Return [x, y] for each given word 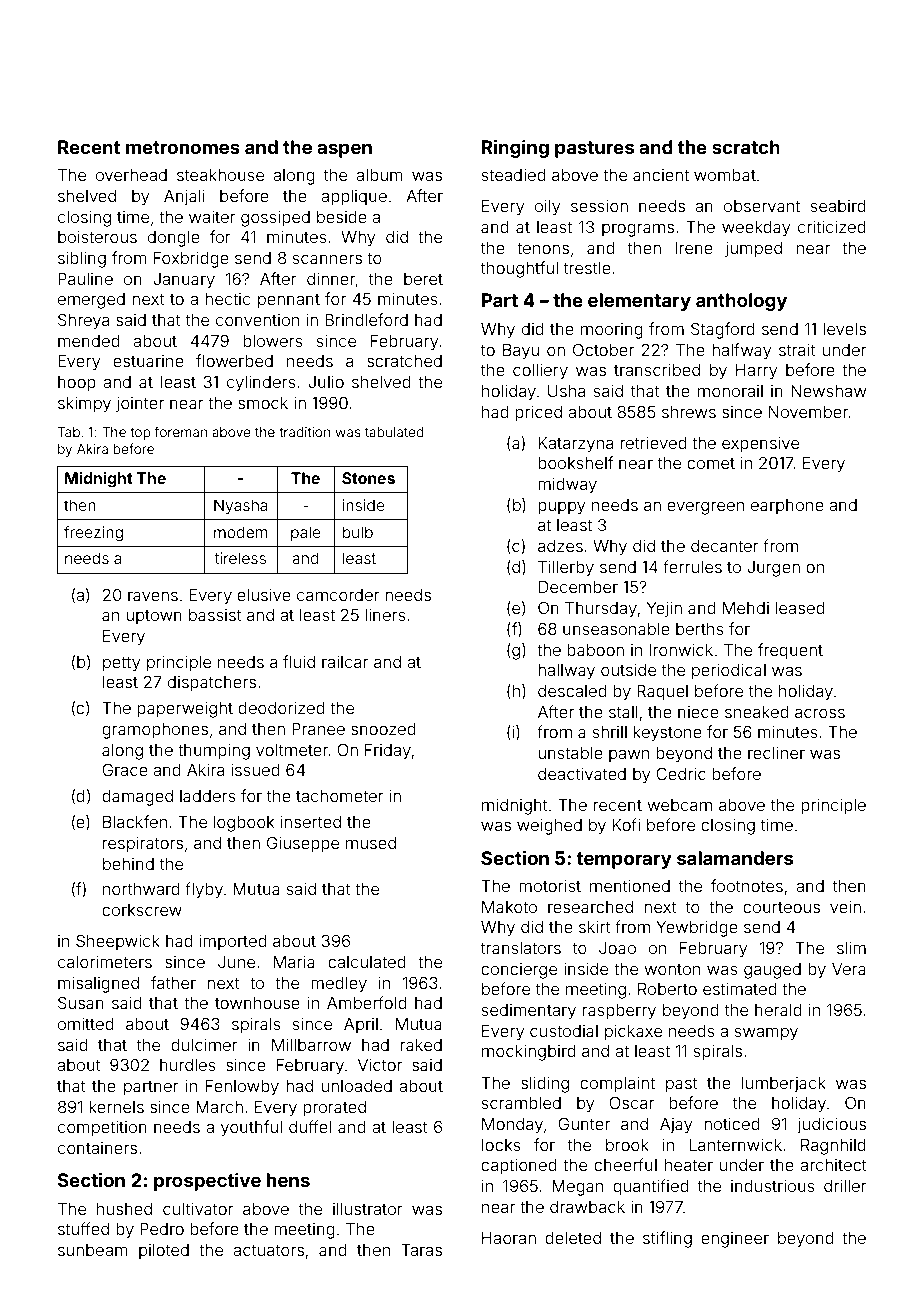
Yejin [664, 610]
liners [385, 615]
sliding [545, 1085]
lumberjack [784, 1085]
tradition [304, 432]
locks [501, 1145]
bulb [358, 532]
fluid [299, 661]
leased [800, 608]
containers [97, 1148]
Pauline [85, 279]
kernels [116, 1107]
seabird [838, 206]
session [599, 206]
